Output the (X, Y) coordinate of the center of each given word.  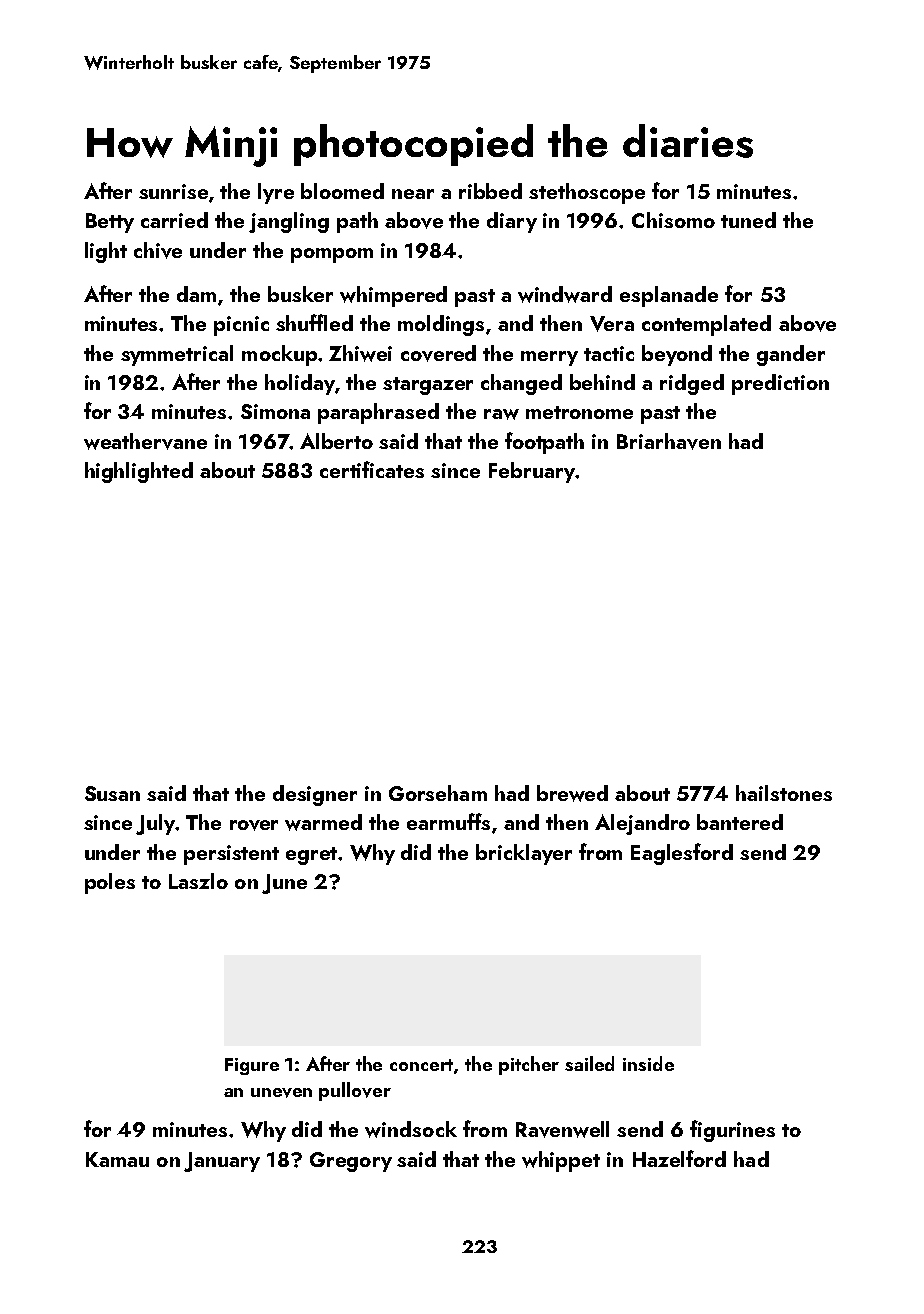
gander (791, 355)
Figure (252, 1066)
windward (565, 294)
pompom (332, 255)
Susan (112, 793)
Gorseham (438, 793)
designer (315, 795)
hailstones (784, 793)
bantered (740, 822)
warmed (323, 822)
